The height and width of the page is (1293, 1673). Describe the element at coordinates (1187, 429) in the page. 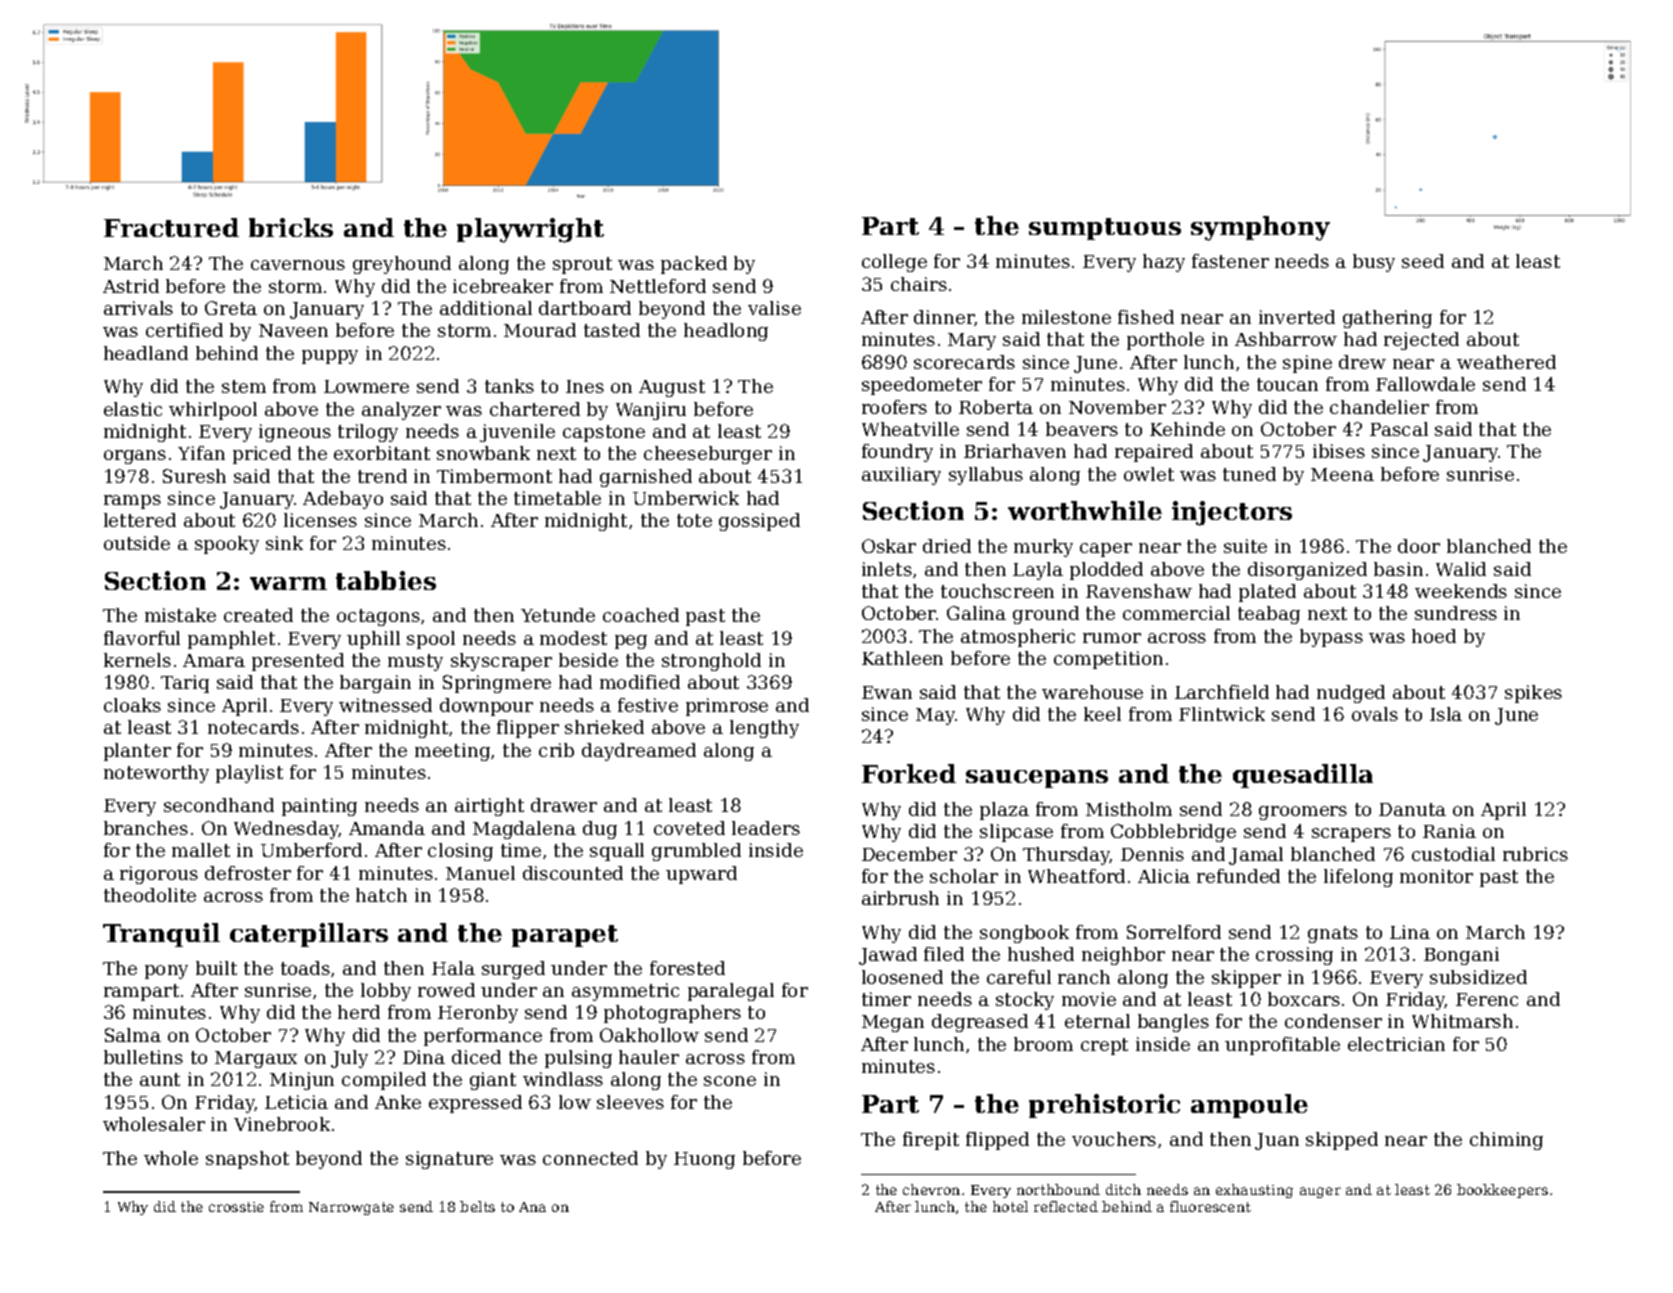

I see `Kehinde` at that location.
